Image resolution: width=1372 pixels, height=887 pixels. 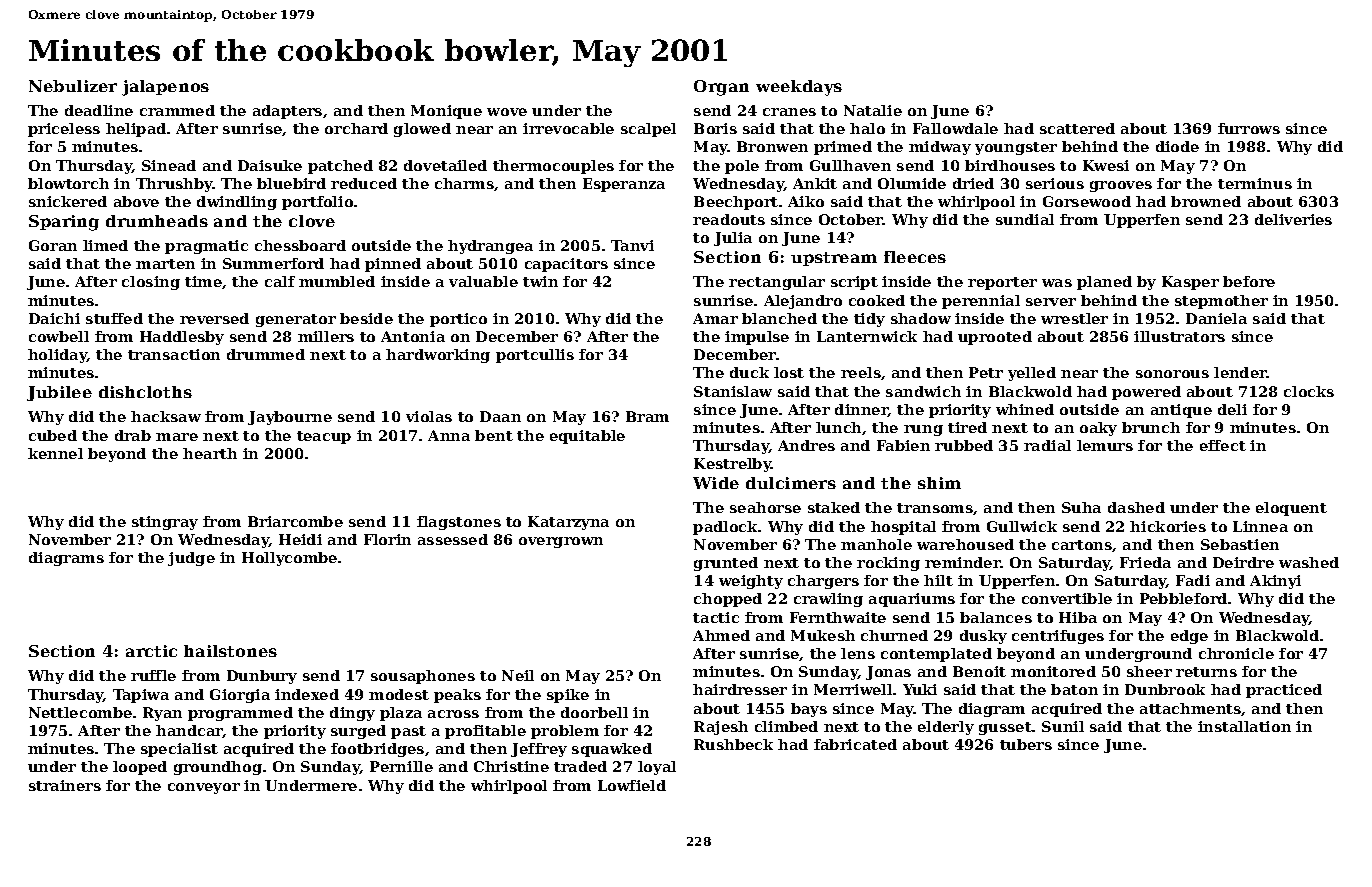 I want to click on primed, so click(x=843, y=148).
